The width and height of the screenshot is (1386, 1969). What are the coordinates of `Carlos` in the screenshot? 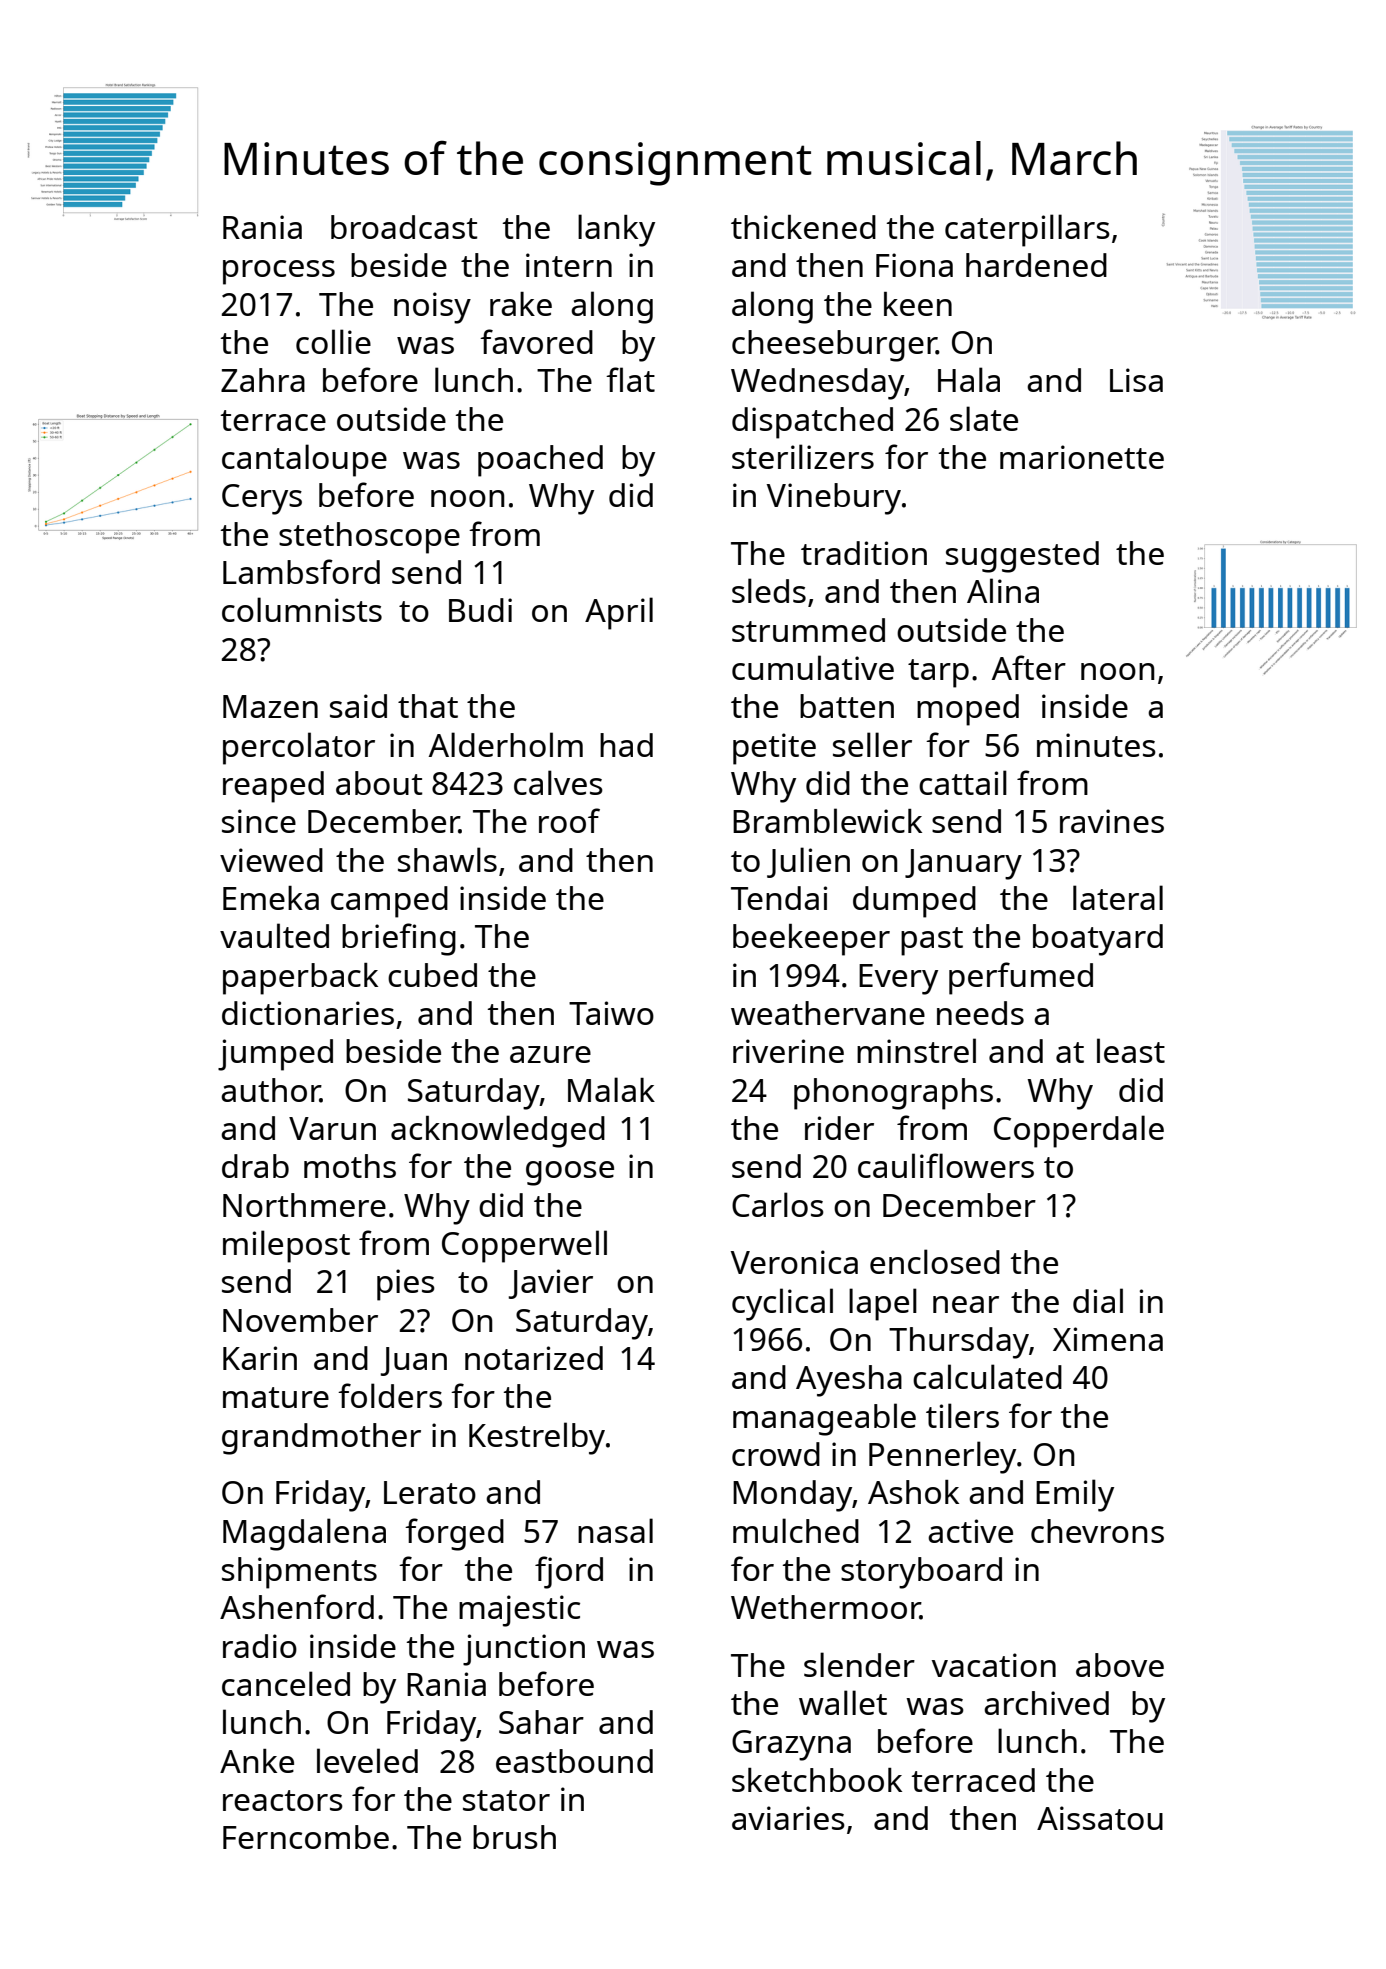 It's located at (778, 1204).
